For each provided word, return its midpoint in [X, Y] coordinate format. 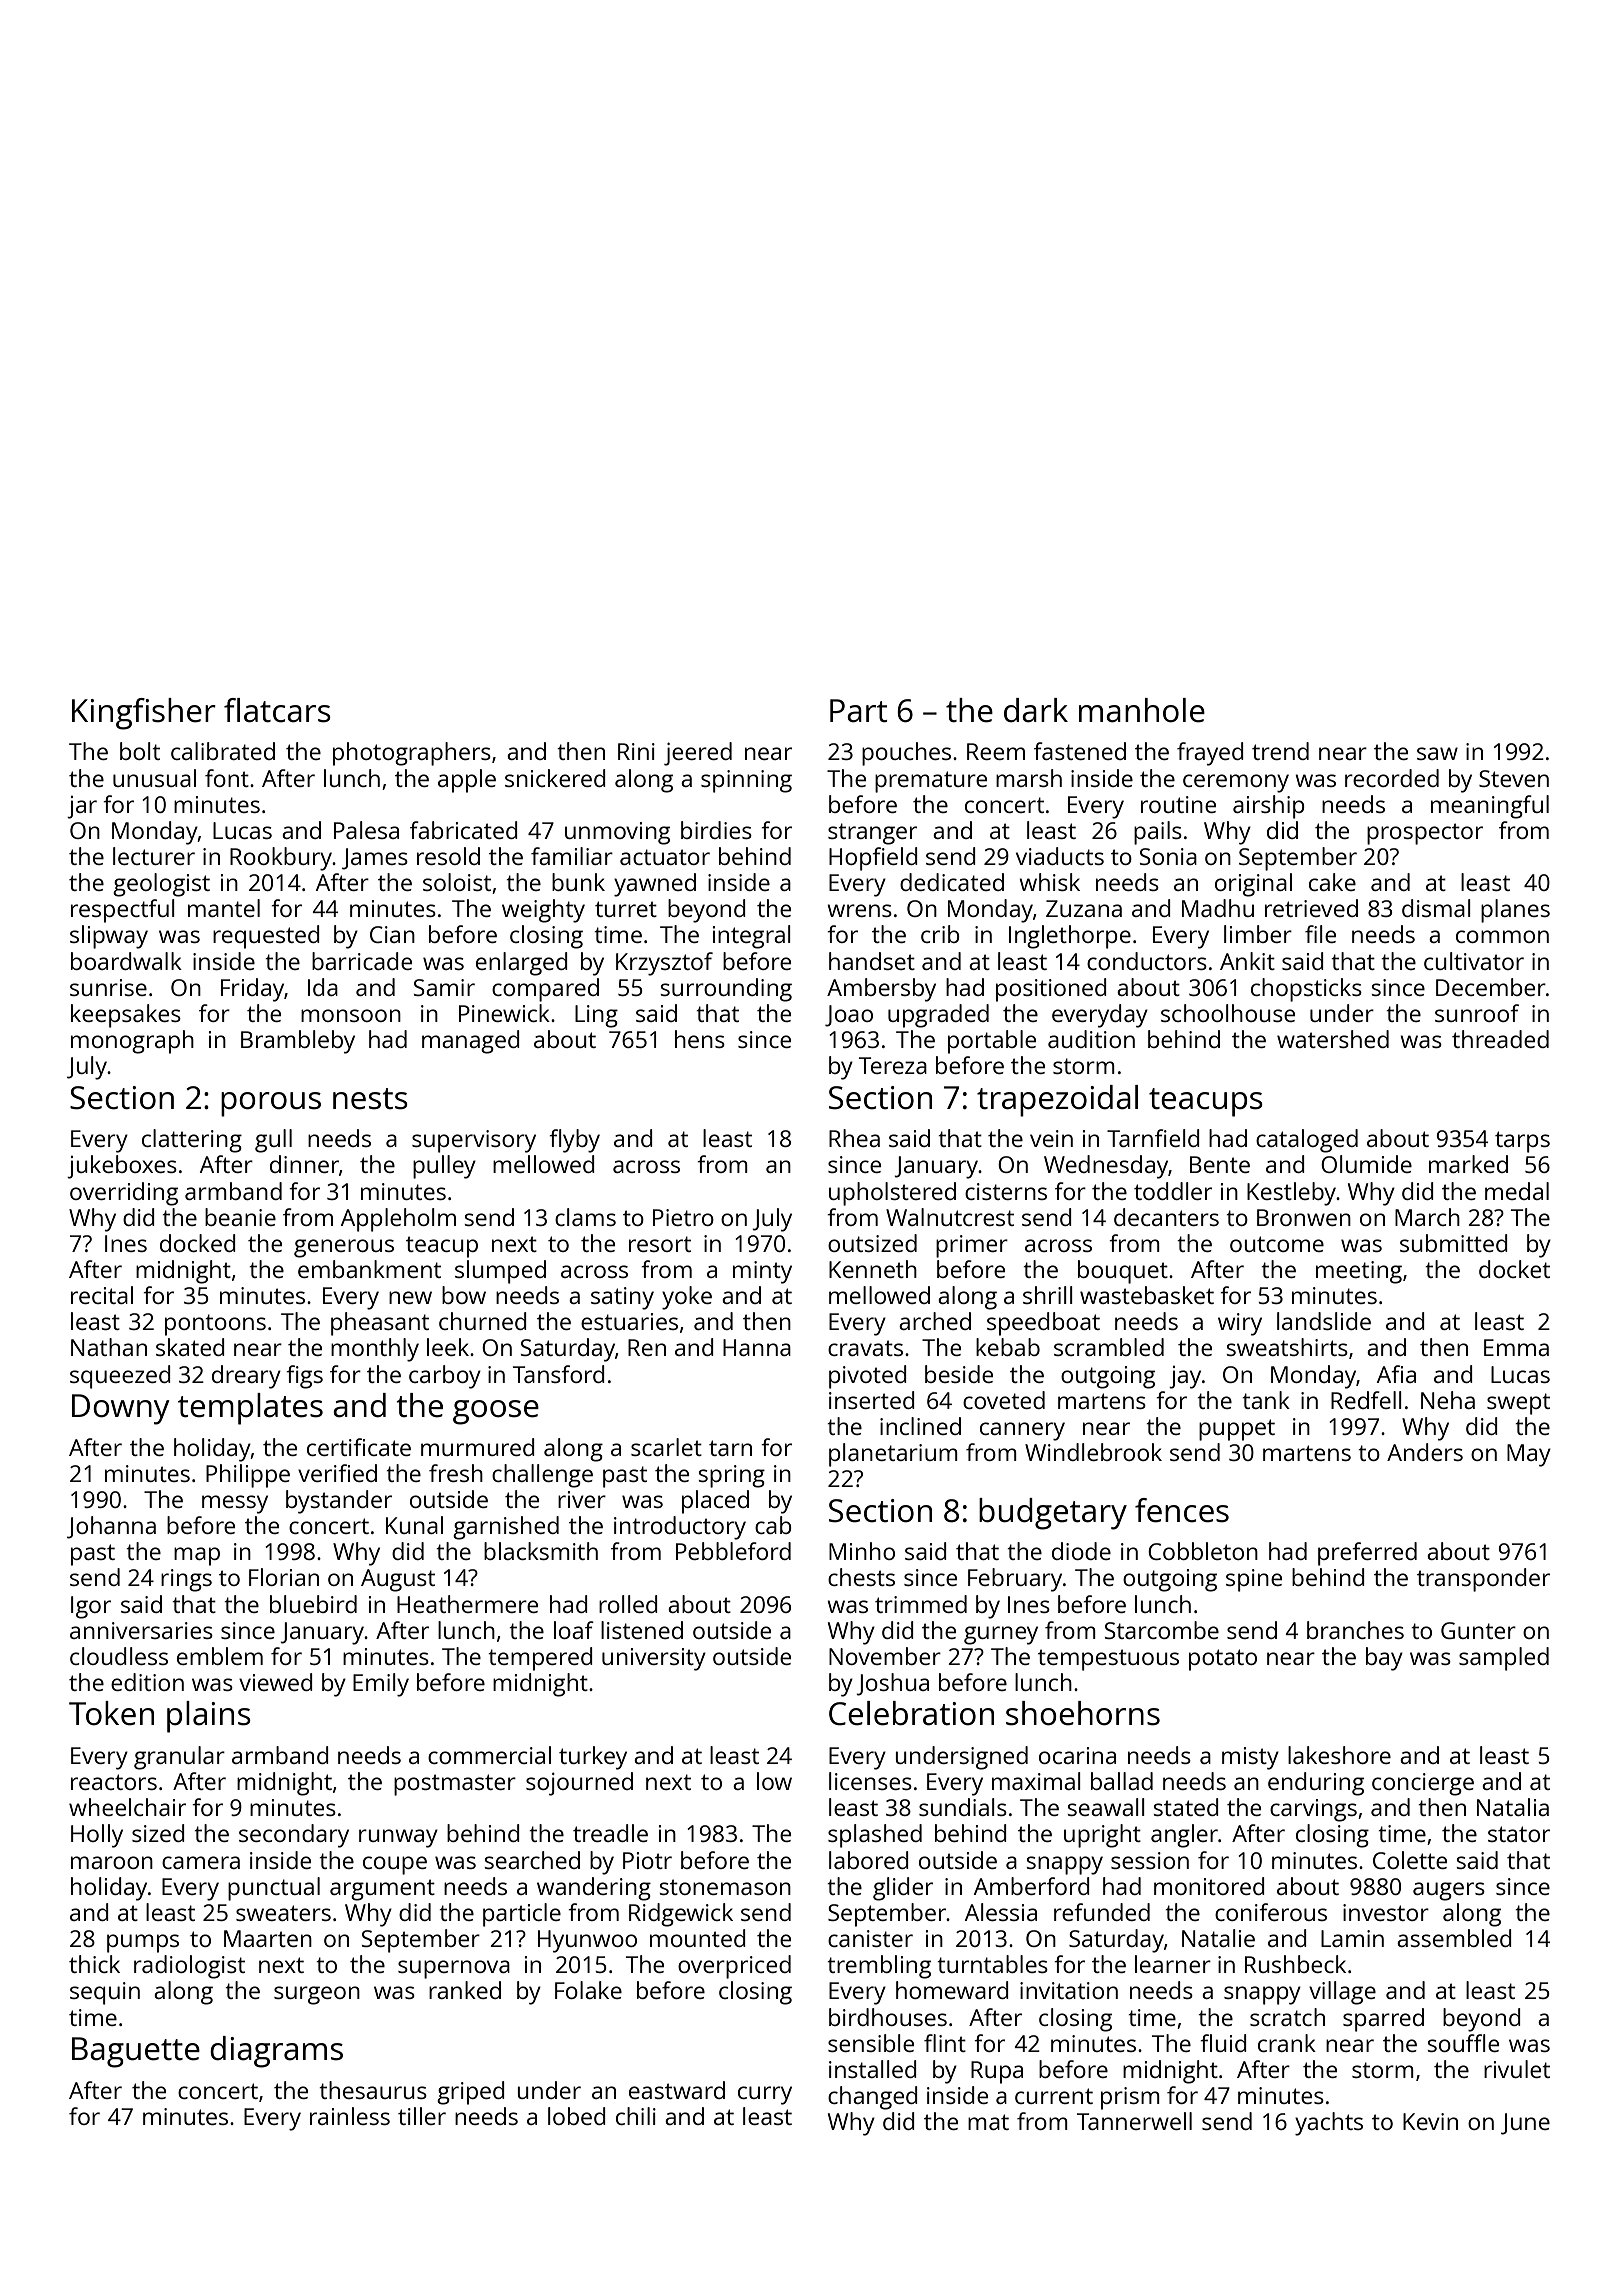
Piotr [647, 1860]
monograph [132, 1042]
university [654, 1659]
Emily [381, 1685]
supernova [454, 1969]
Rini [636, 751]
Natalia [1513, 1807]
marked [1468, 1164]
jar [82, 807]
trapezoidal [1057, 1101]
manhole [1142, 710]
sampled [1504, 1659]
